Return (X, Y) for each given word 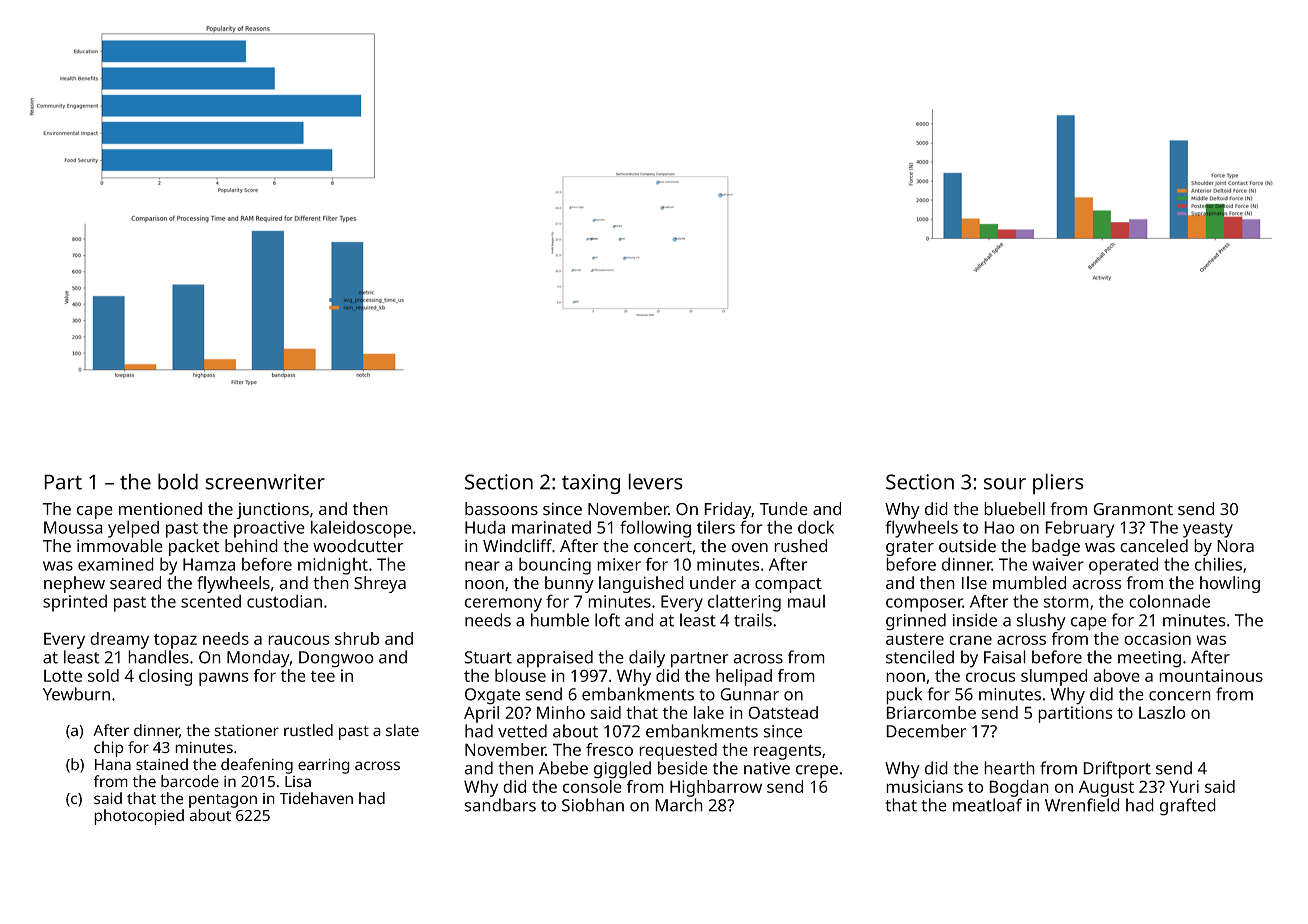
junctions (273, 511)
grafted (1188, 807)
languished (641, 584)
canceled (1154, 546)
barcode (190, 781)
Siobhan (593, 805)
